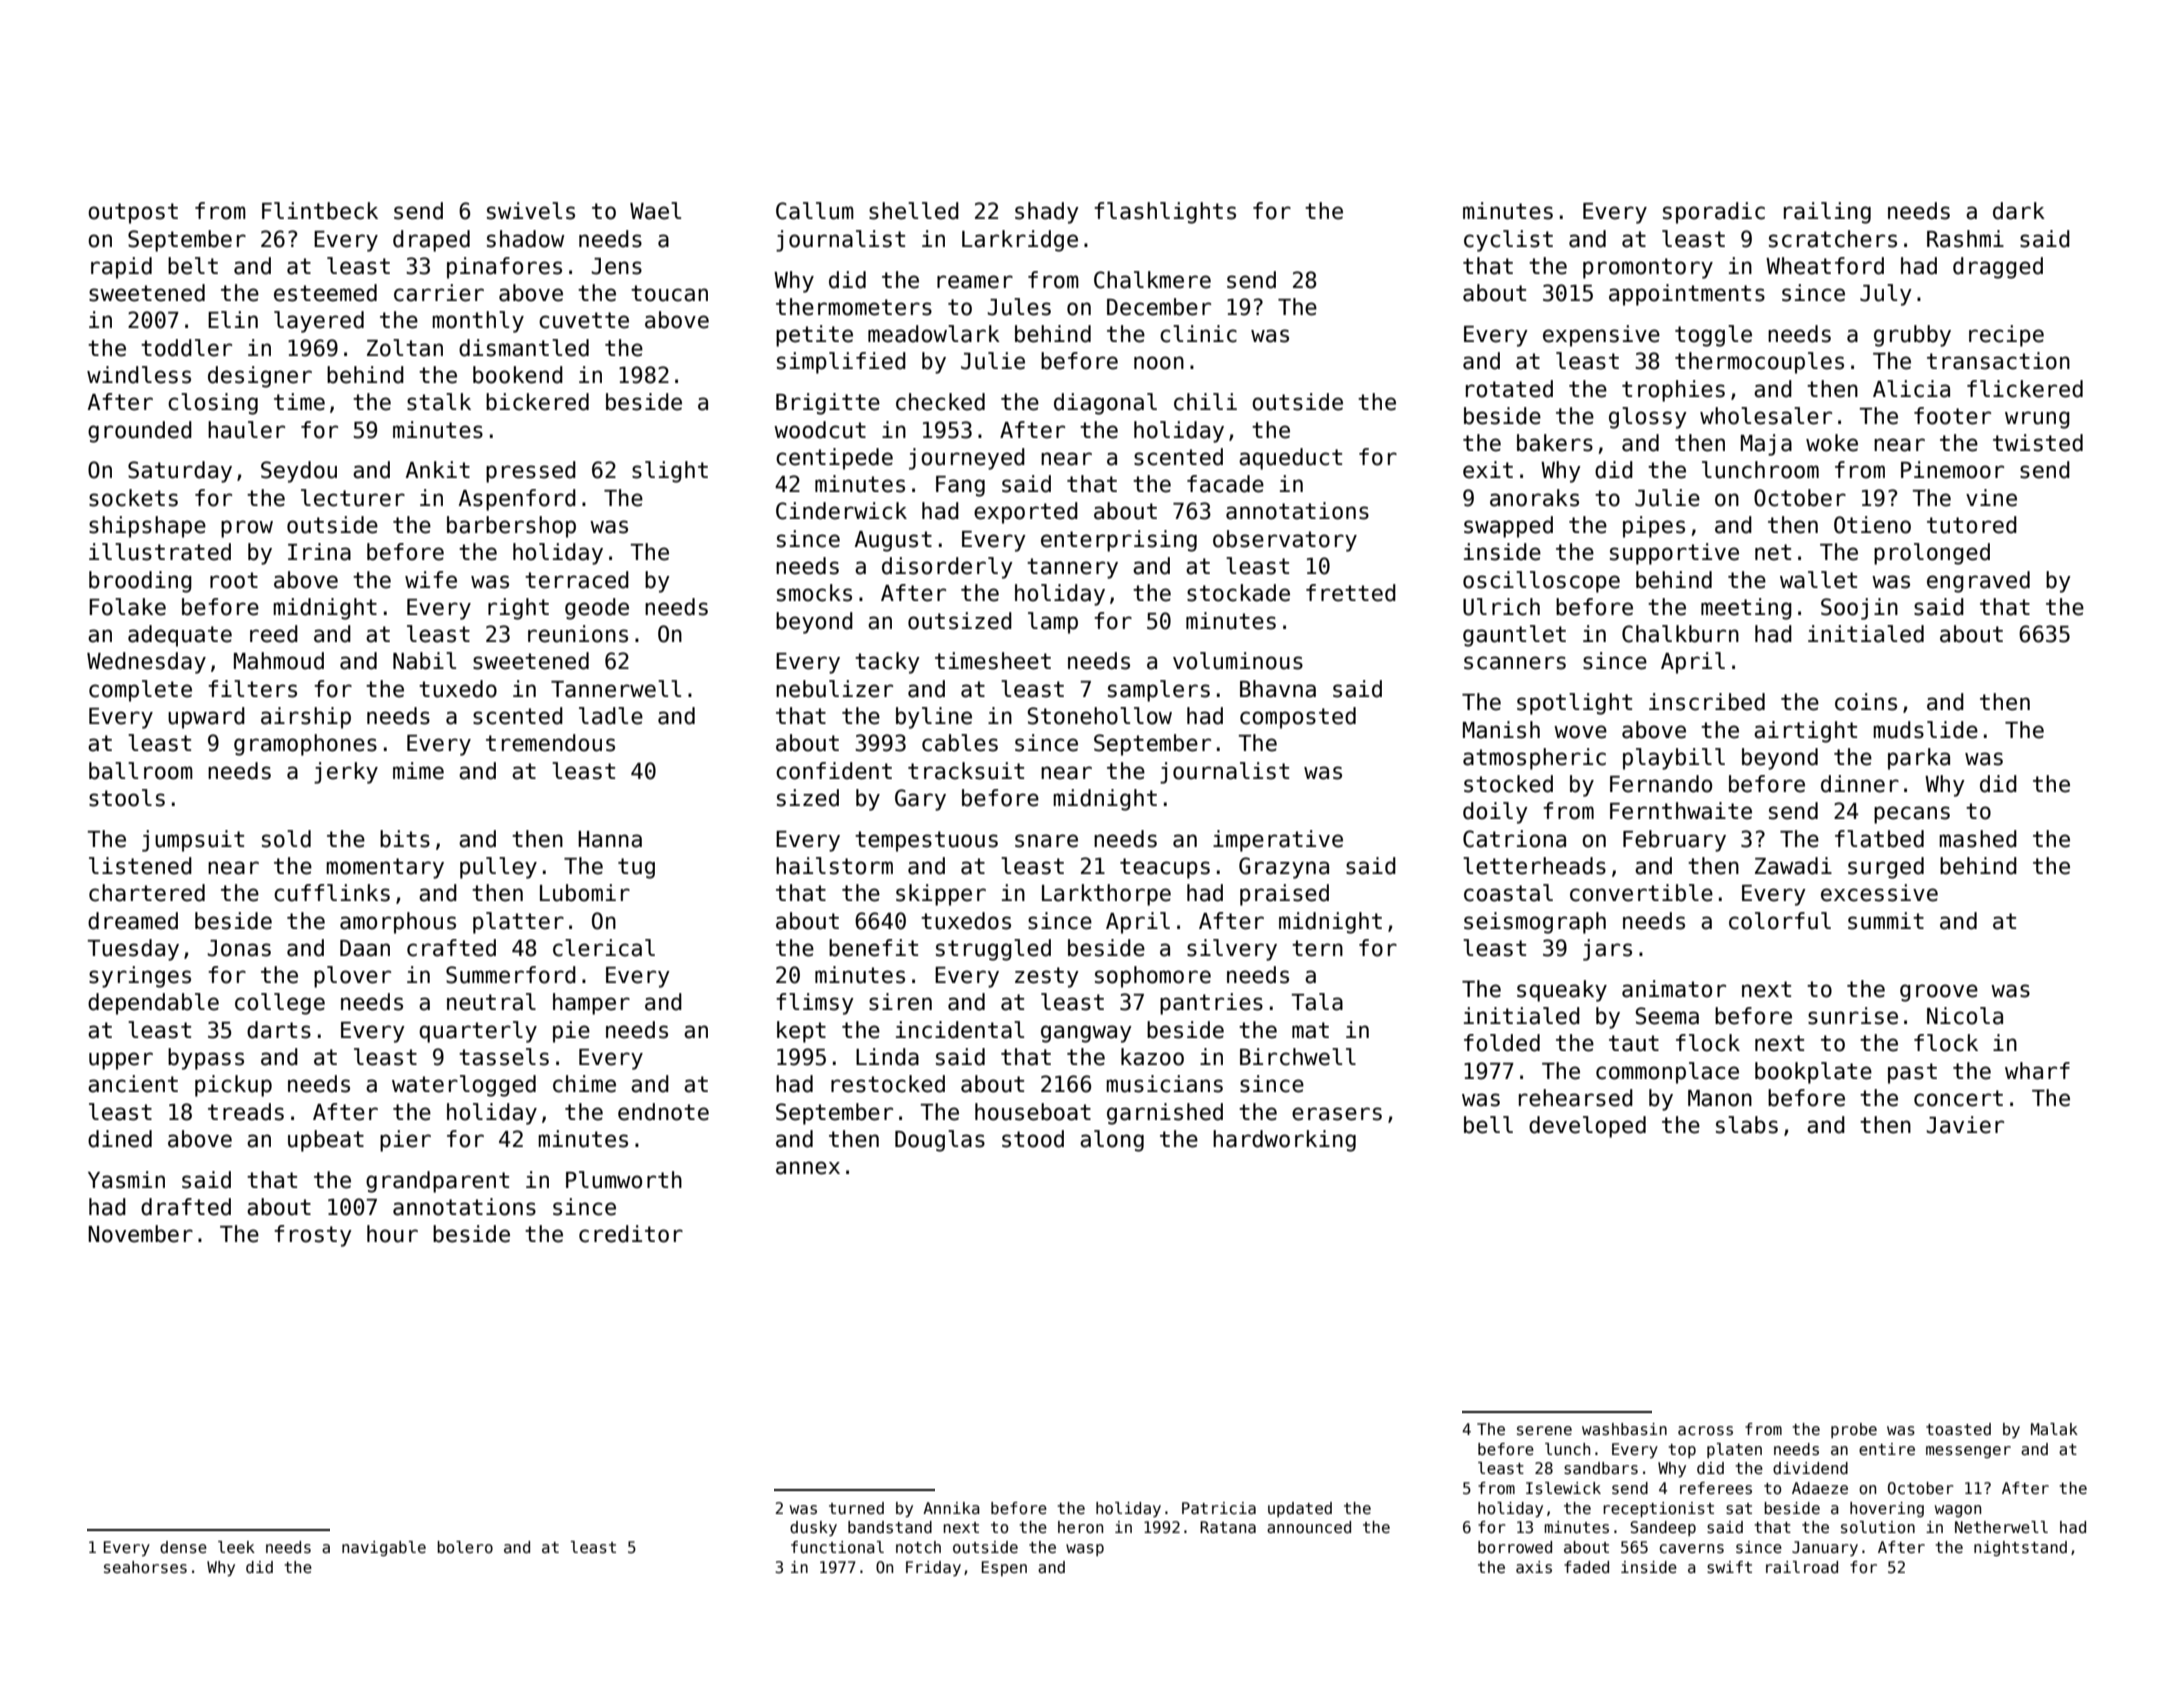  Describe the element at coordinates (1887, 1449) in the screenshot. I see `entire` at that location.
